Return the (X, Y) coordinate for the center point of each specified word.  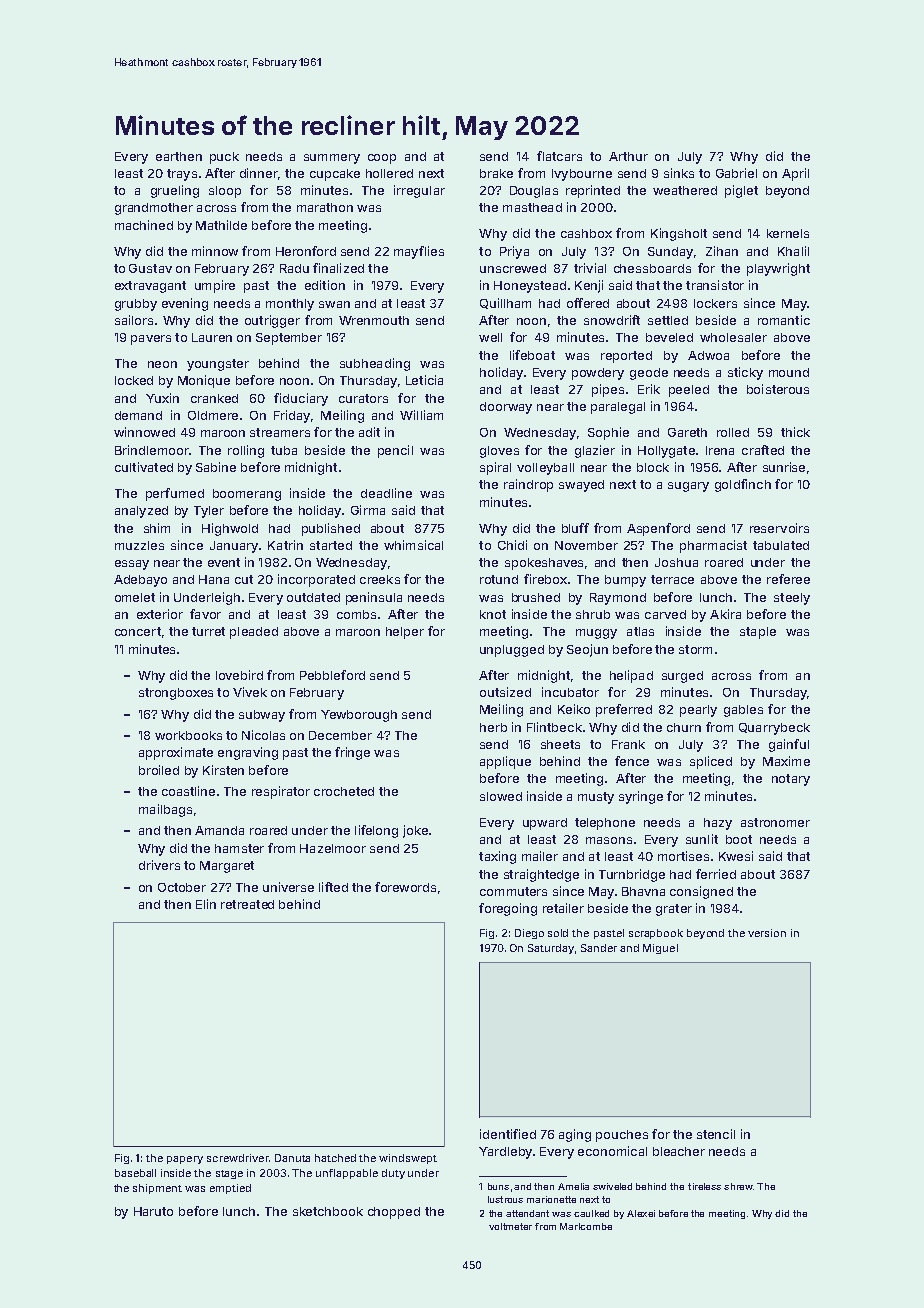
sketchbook (328, 1211)
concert (138, 631)
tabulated (781, 545)
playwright (778, 269)
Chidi (512, 545)
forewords (405, 887)
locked (134, 380)
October (182, 887)
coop (382, 159)
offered (588, 303)
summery (332, 159)
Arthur (628, 156)
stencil (716, 1134)
